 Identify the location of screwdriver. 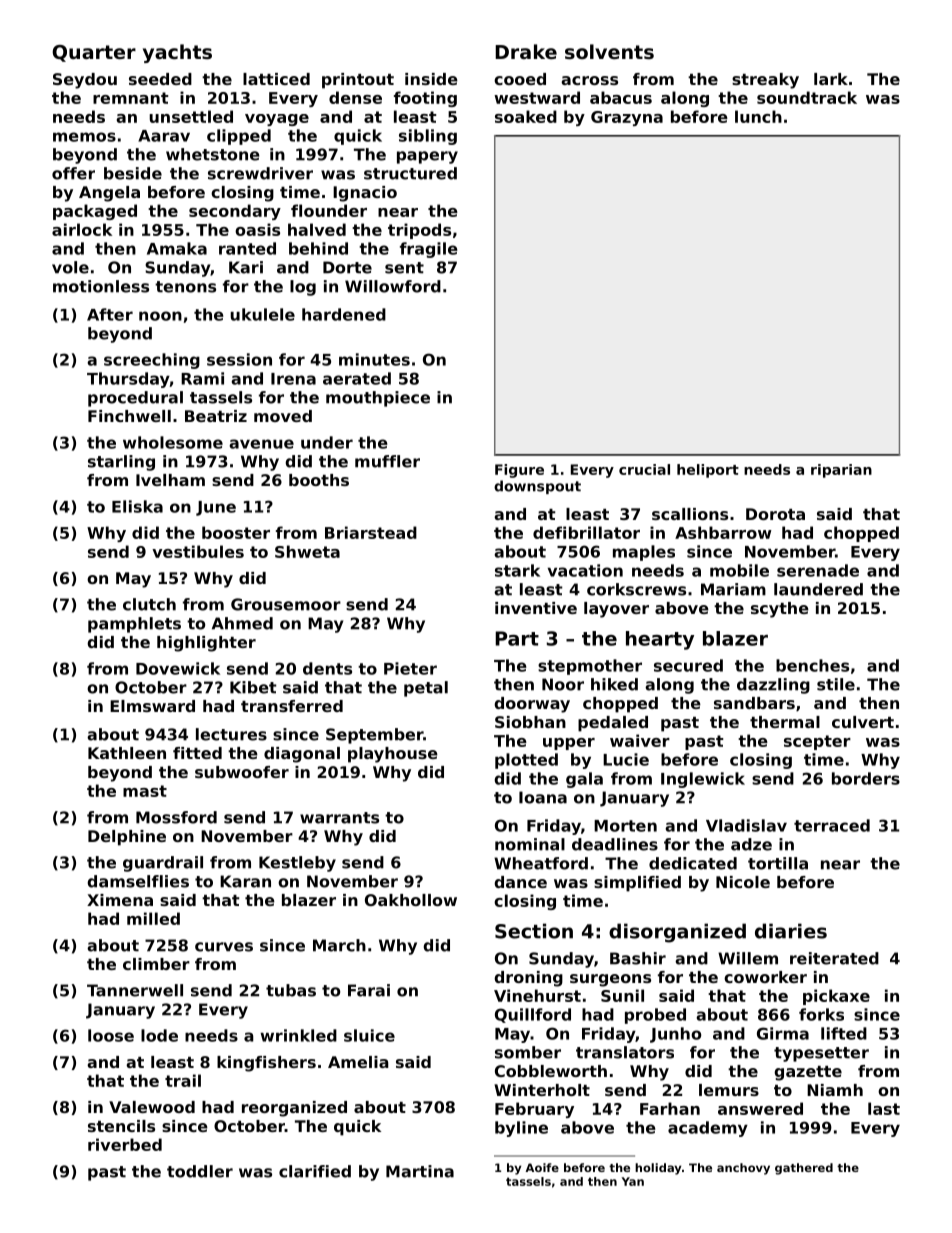
(260, 173).
